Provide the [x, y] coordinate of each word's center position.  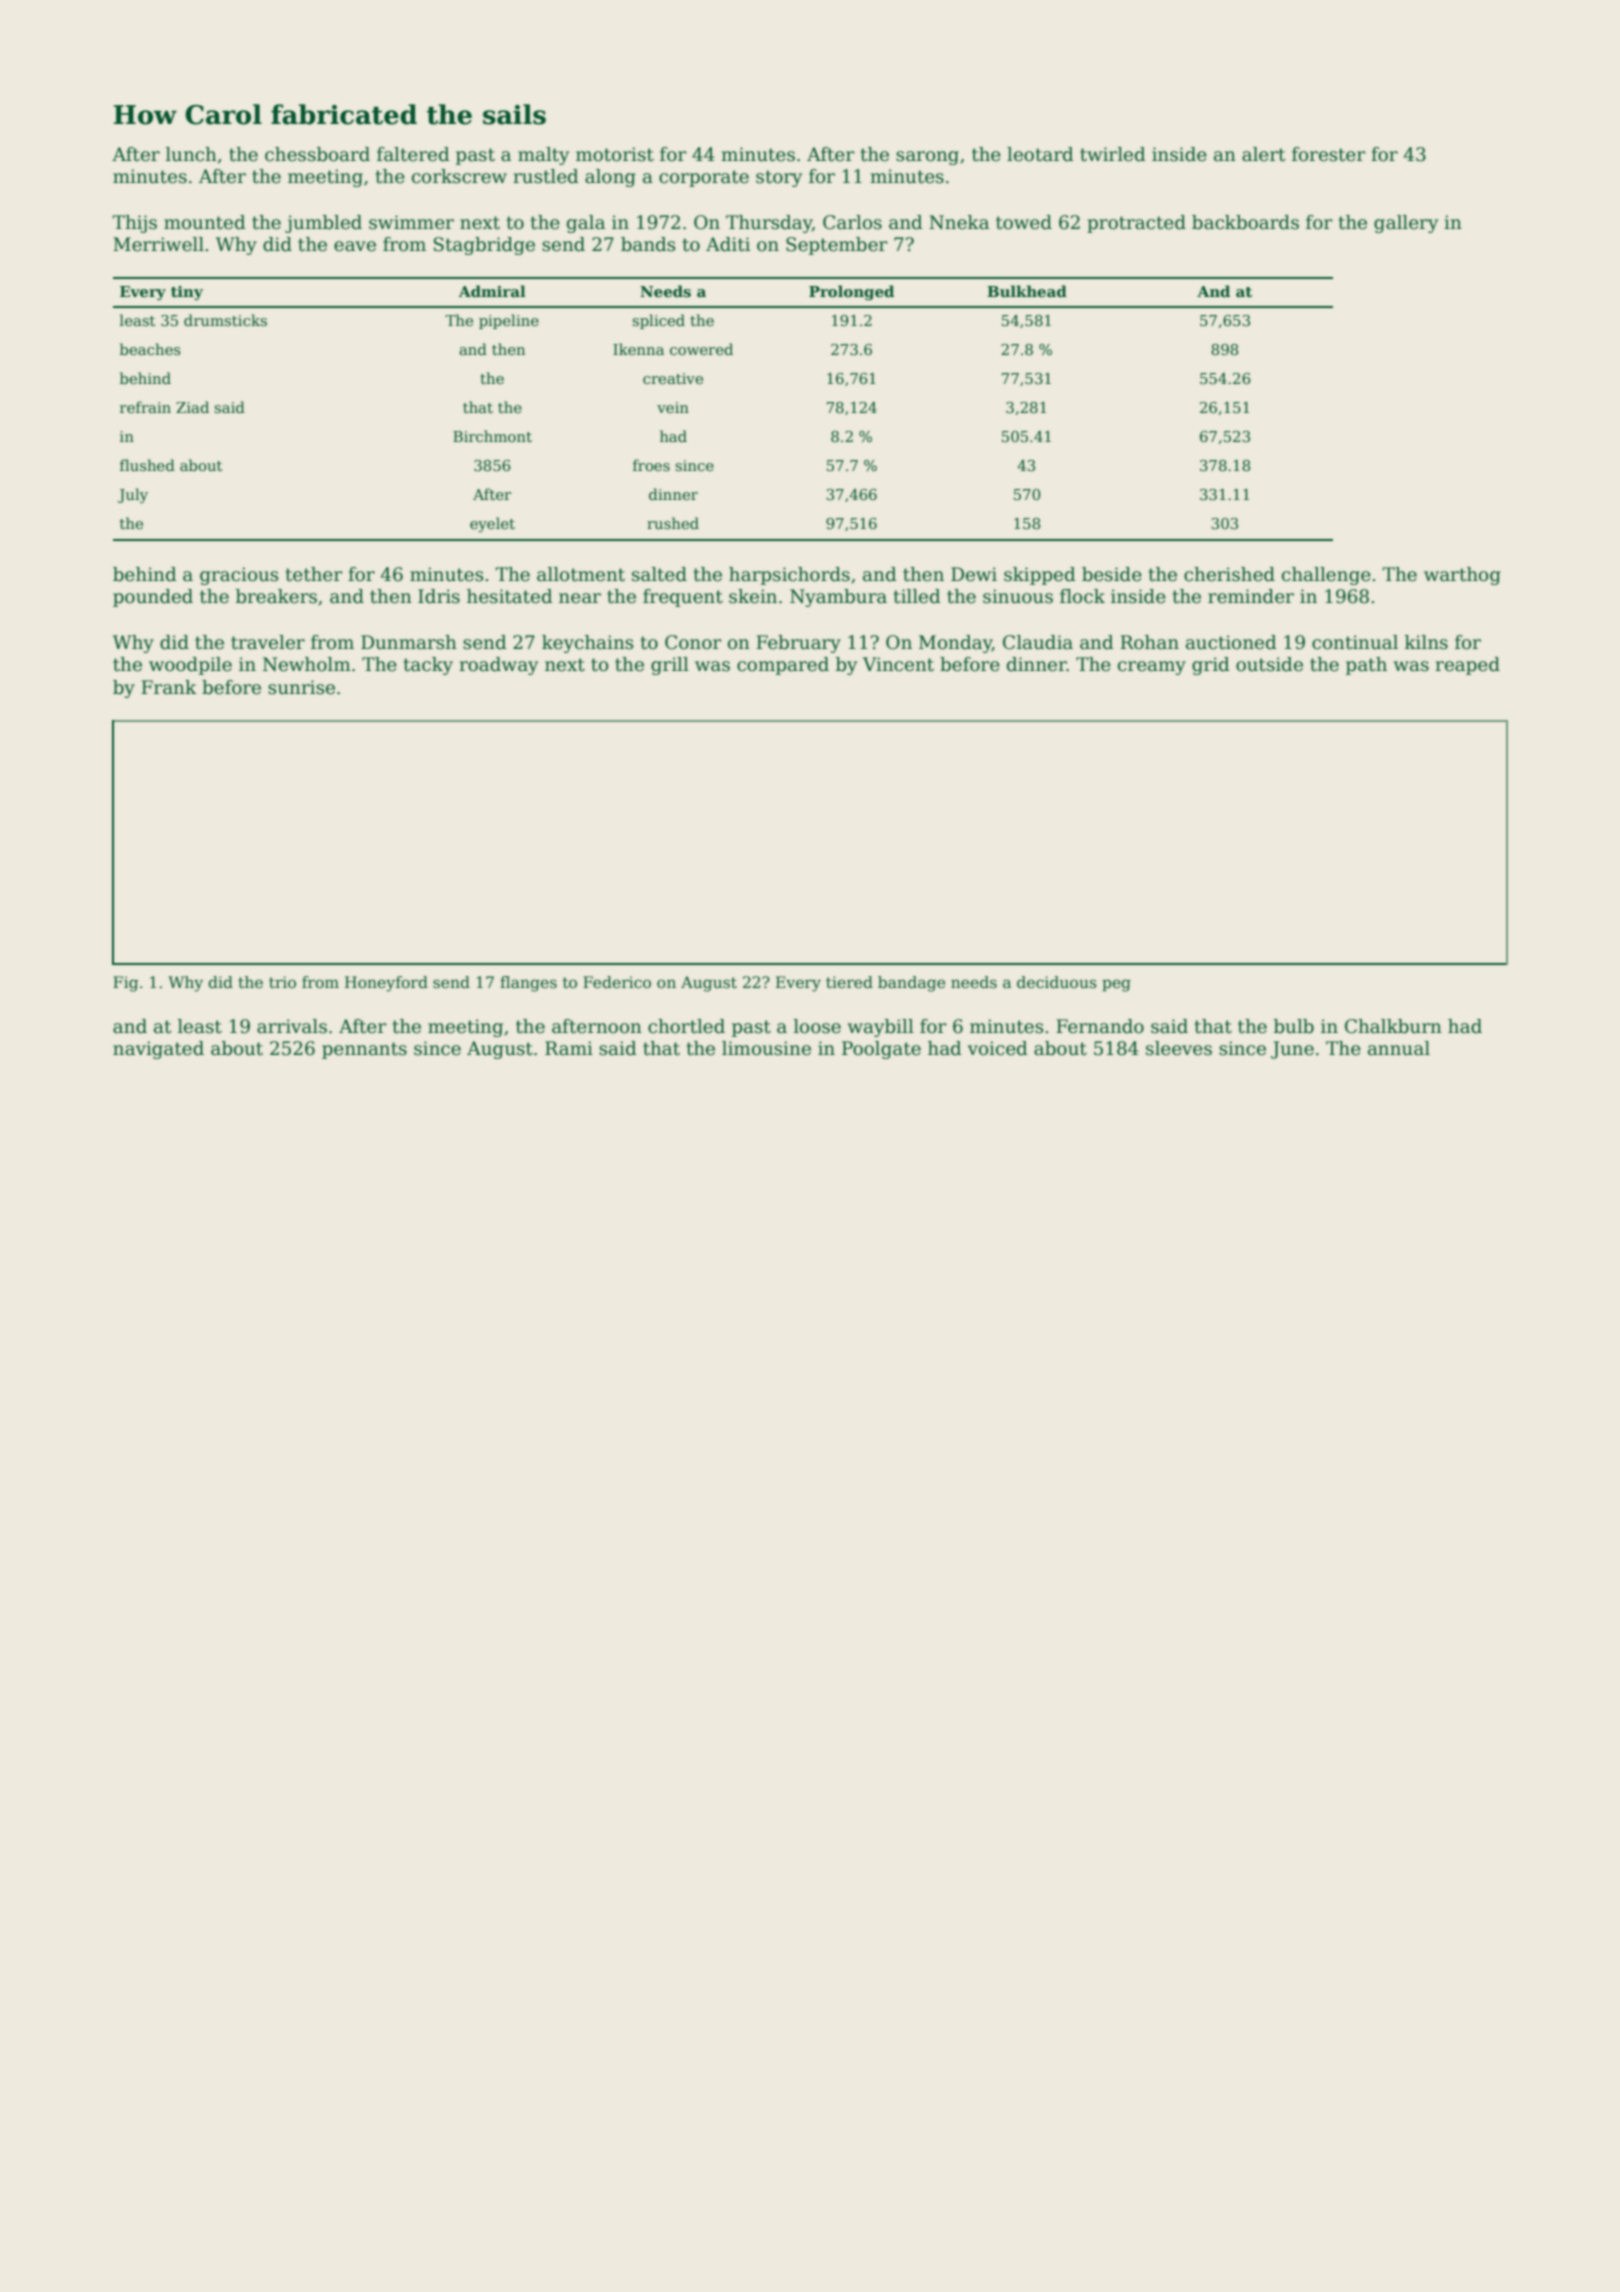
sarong [927, 158]
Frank [169, 687]
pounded [153, 598]
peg [1116, 985]
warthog [1462, 576]
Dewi [974, 574]
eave [355, 246]
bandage [911, 984]
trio [282, 982]
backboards [1245, 222]
